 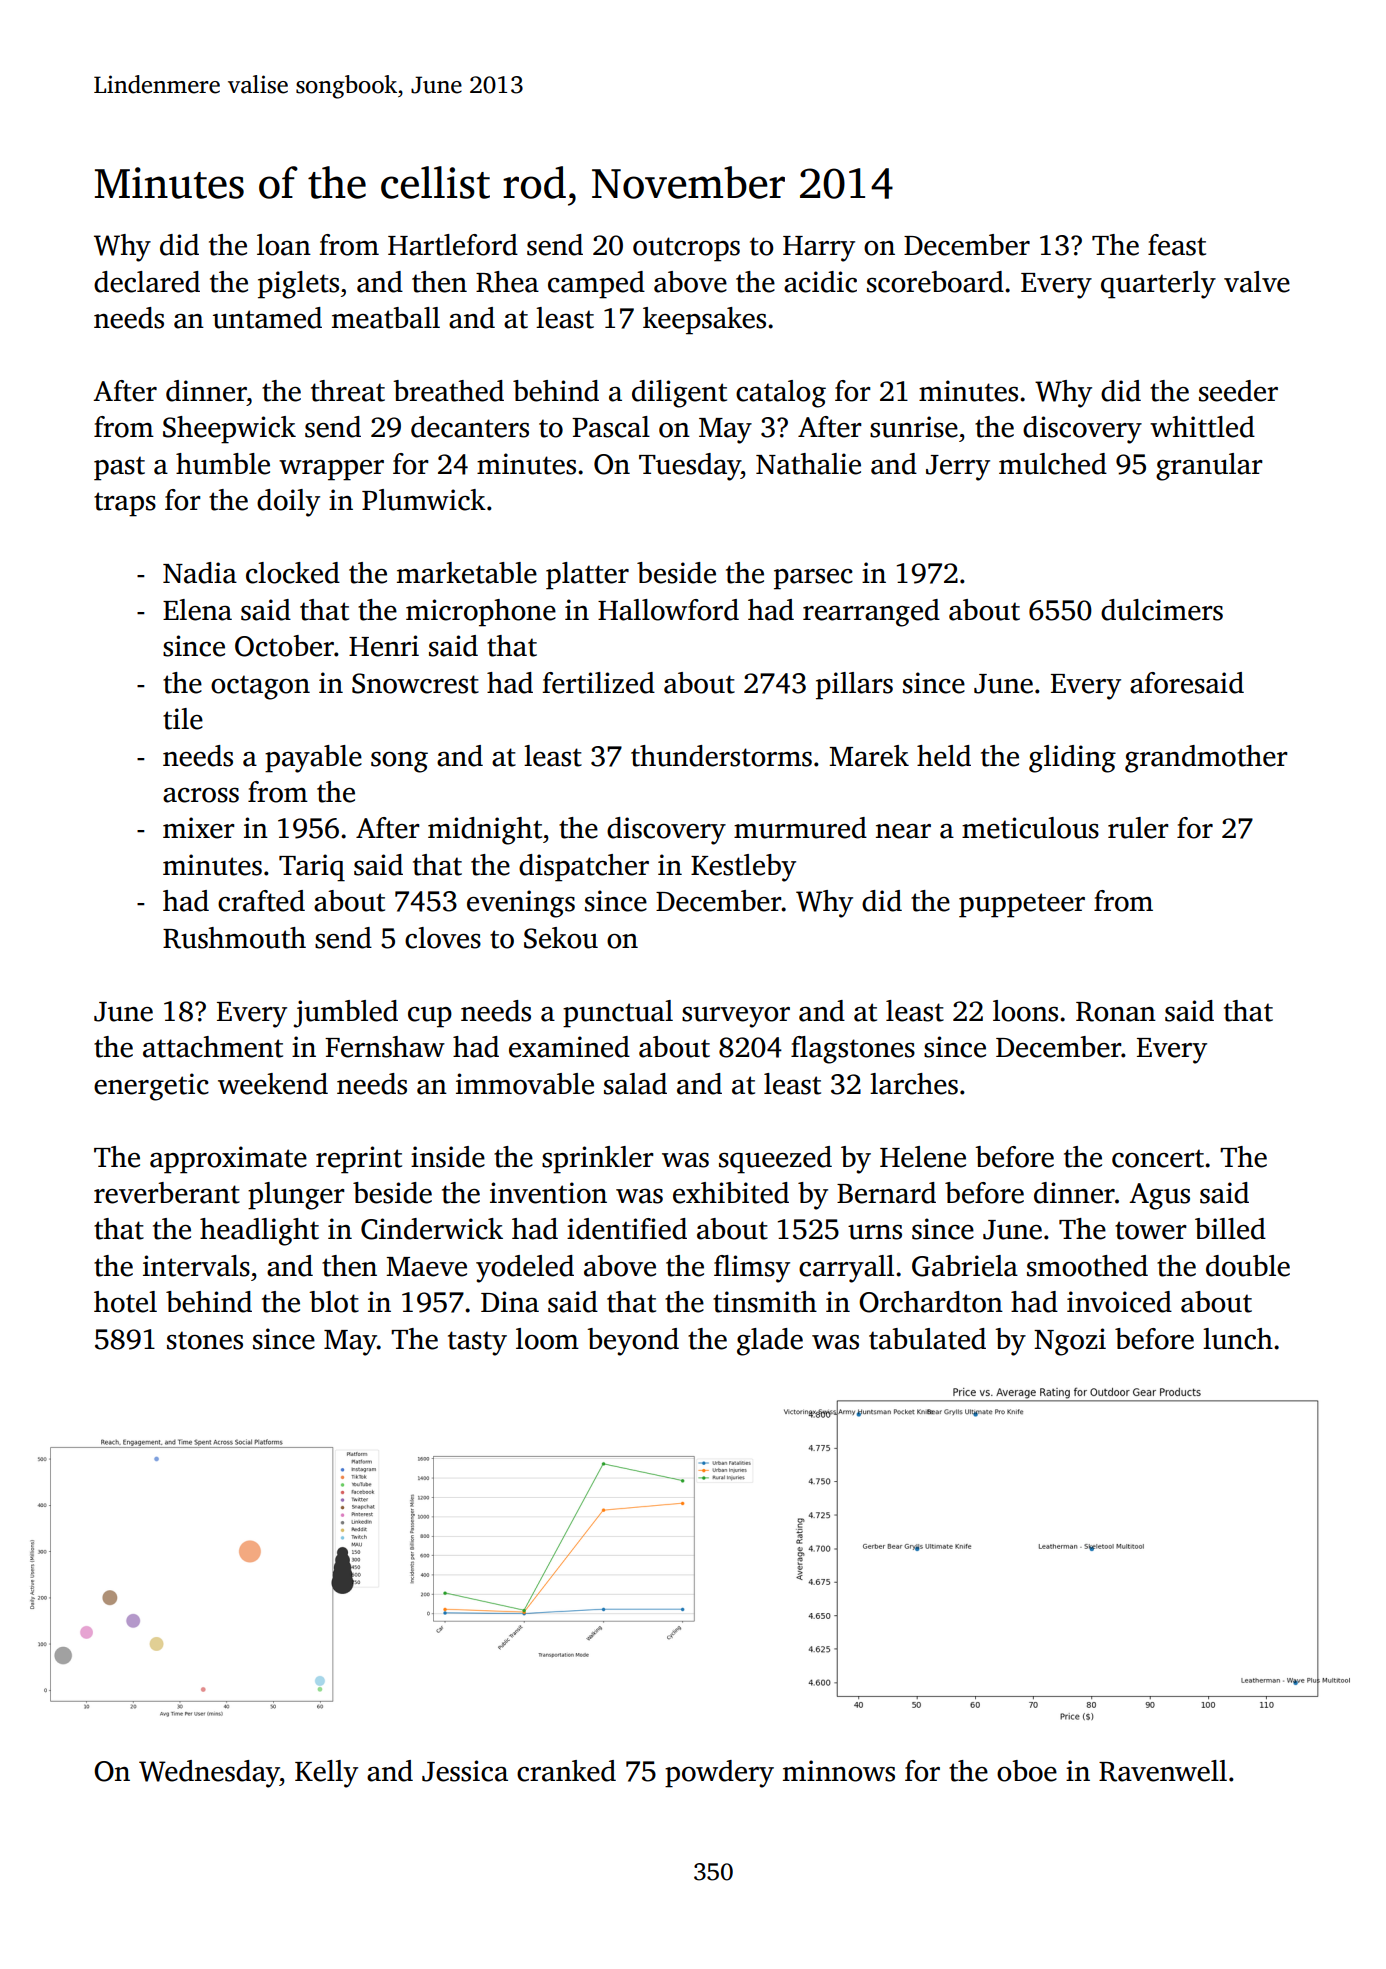 What do you see at coordinates (147, 282) in the screenshot?
I see `declared` at bounding box center [147, 282].
